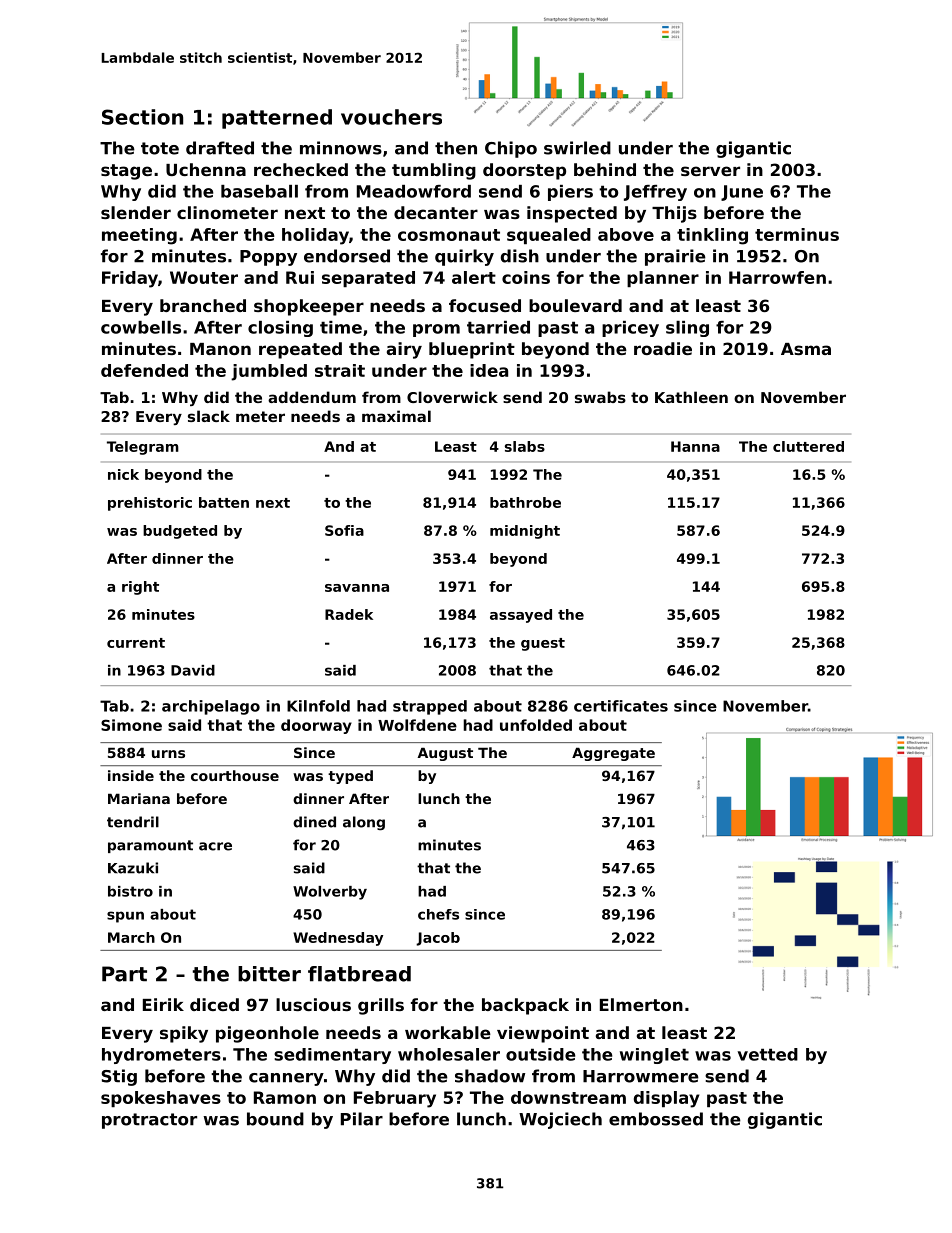  Describe the element at coordinates (340, 370) in the screenshot. I see `strait` at that location.
